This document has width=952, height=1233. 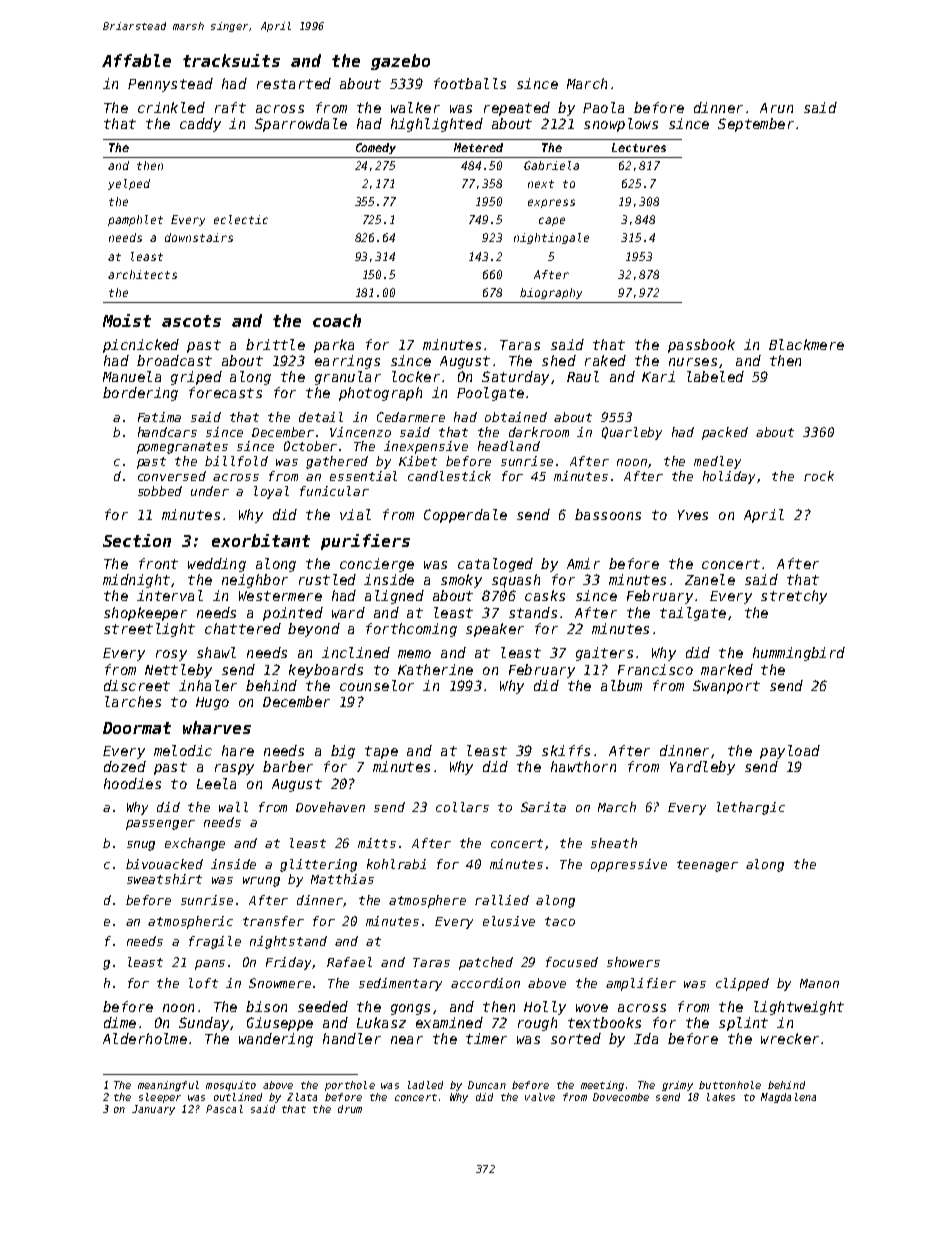 What do you see at coordinates (238, 1097) in the document?
I see `outlined` at bounding box center [238, 1097].
